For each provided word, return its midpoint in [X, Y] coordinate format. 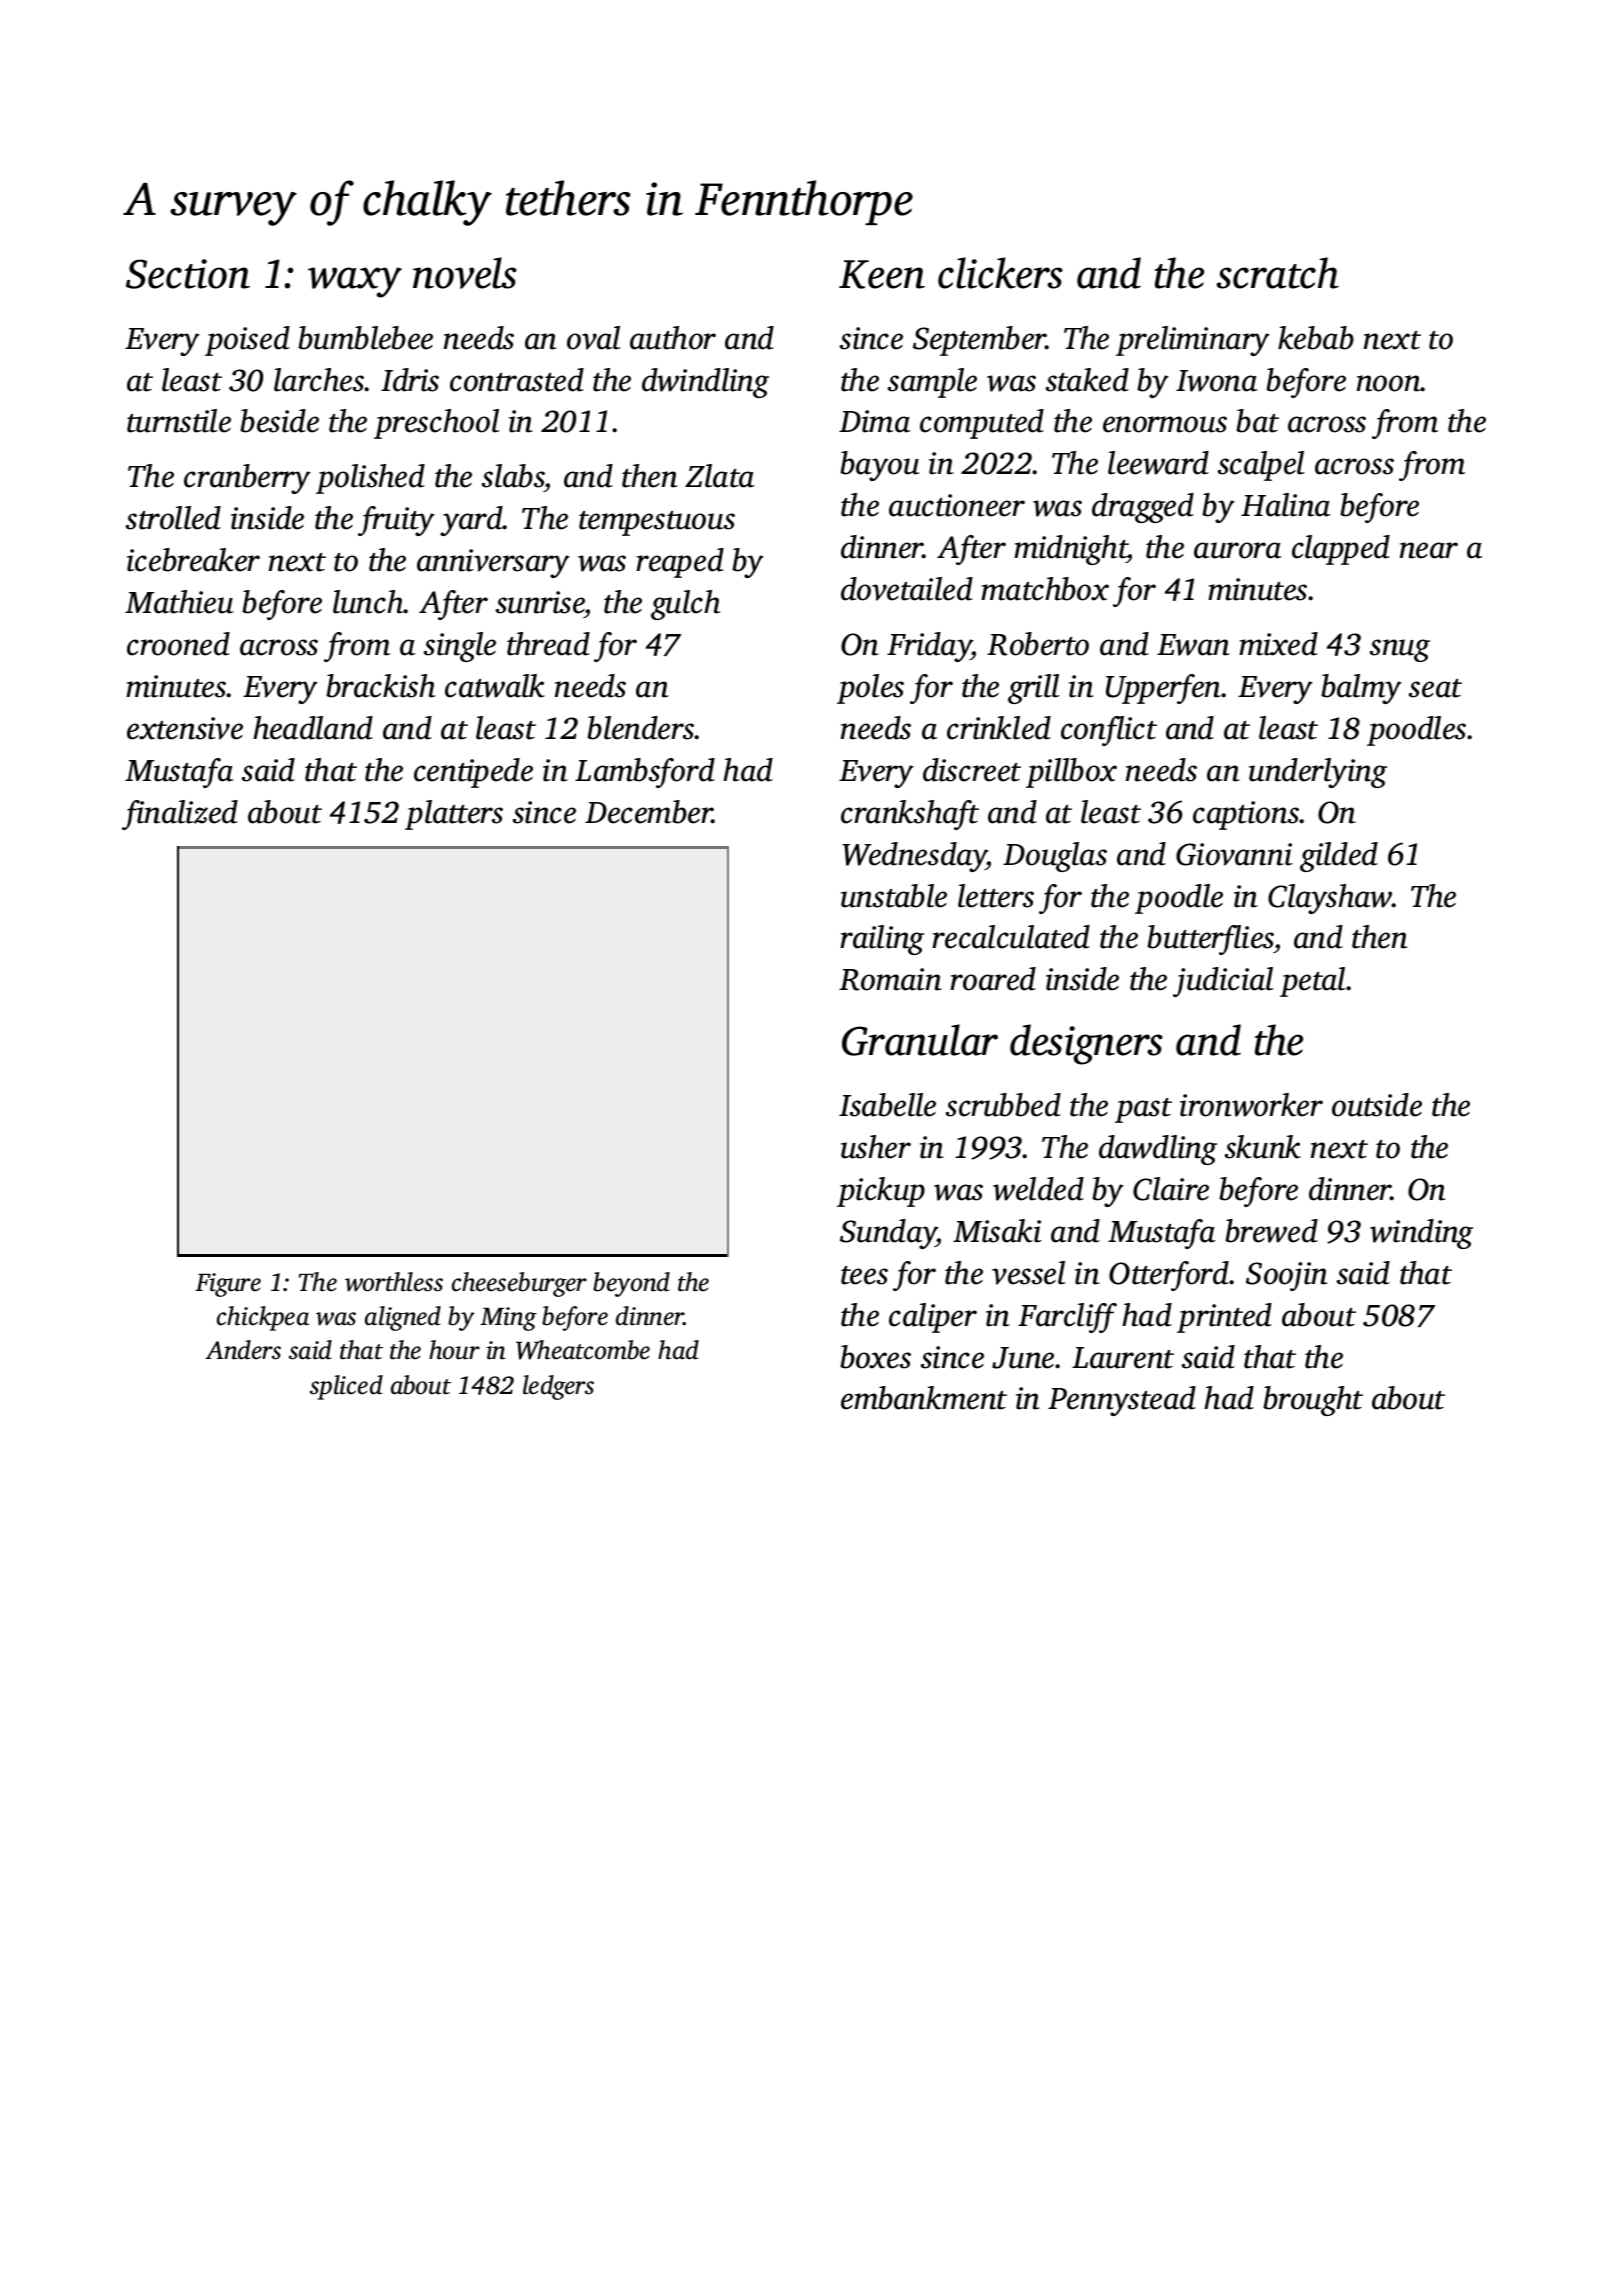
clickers [1000, 273]
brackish [381, 686]
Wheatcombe [583, 1350]
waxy [355, 282]
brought [1313, 1401]
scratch [1277, 273]
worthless [394, 1282]
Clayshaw [1330, 899]
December [648, 812]
